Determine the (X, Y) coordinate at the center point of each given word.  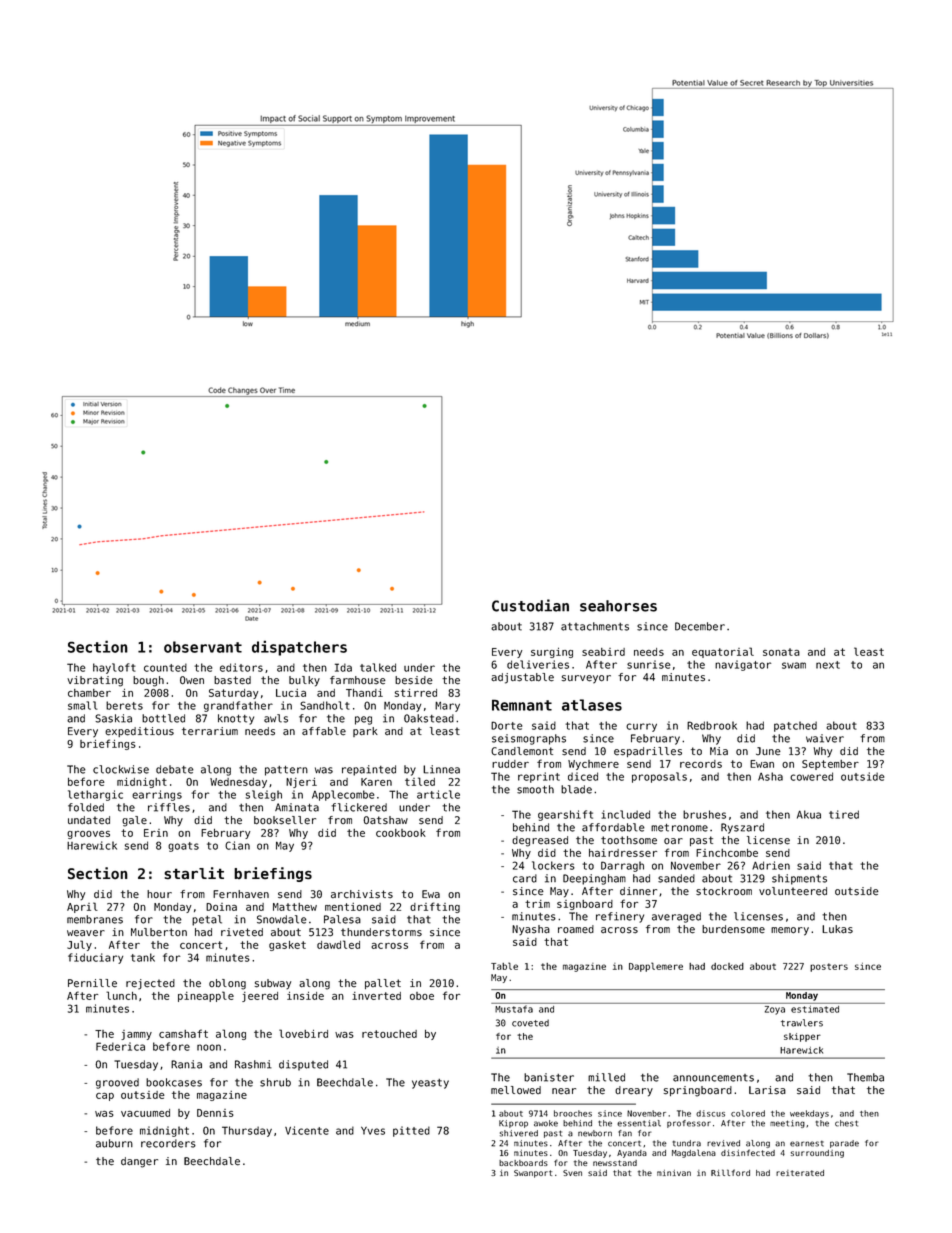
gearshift (565, 815)
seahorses (618, 606)
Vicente (307, 1130)
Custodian (530, 605)
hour (159, 894)
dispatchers (299, 648)
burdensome (733, 929)
